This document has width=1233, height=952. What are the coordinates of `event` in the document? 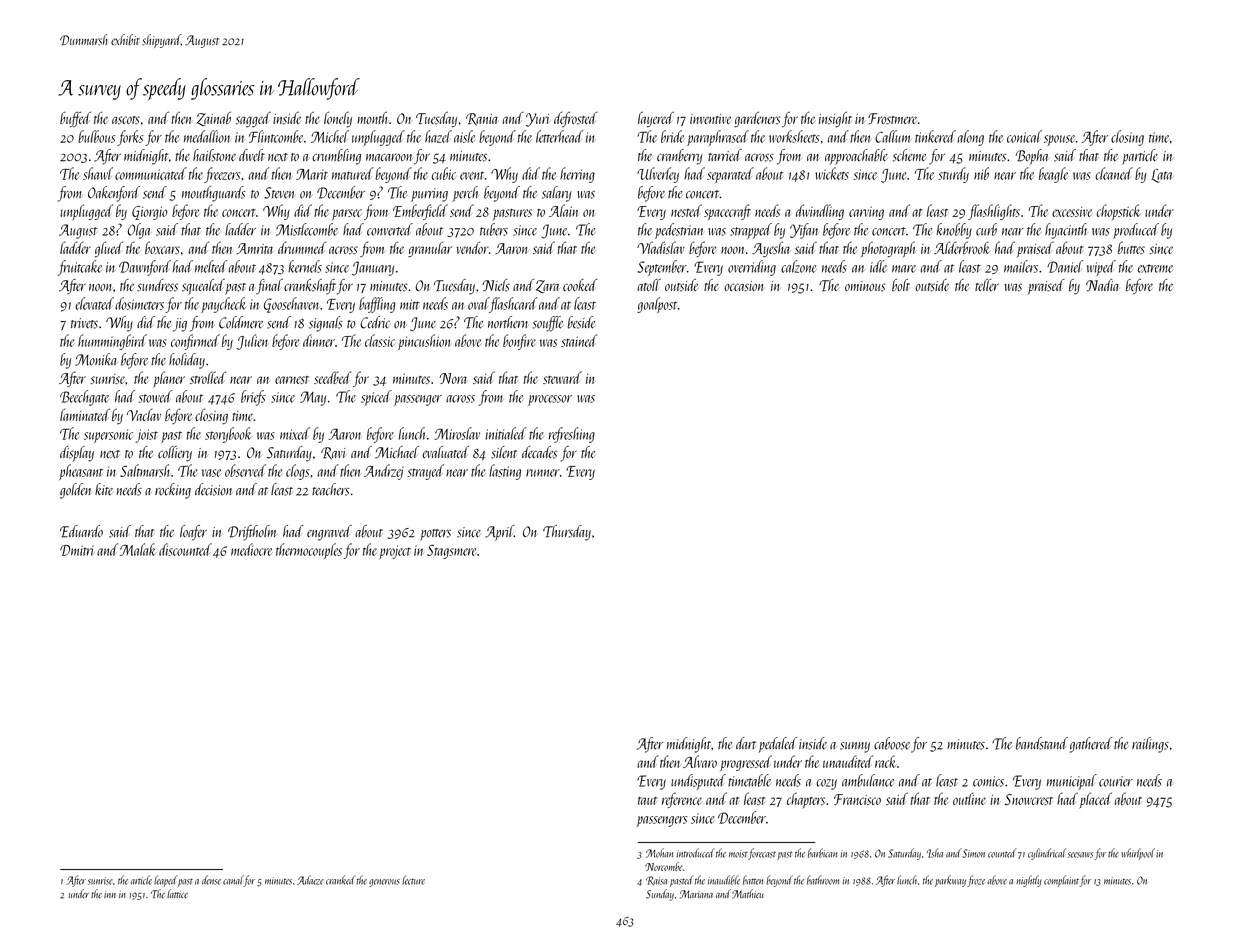 It's located at (472, 175).
